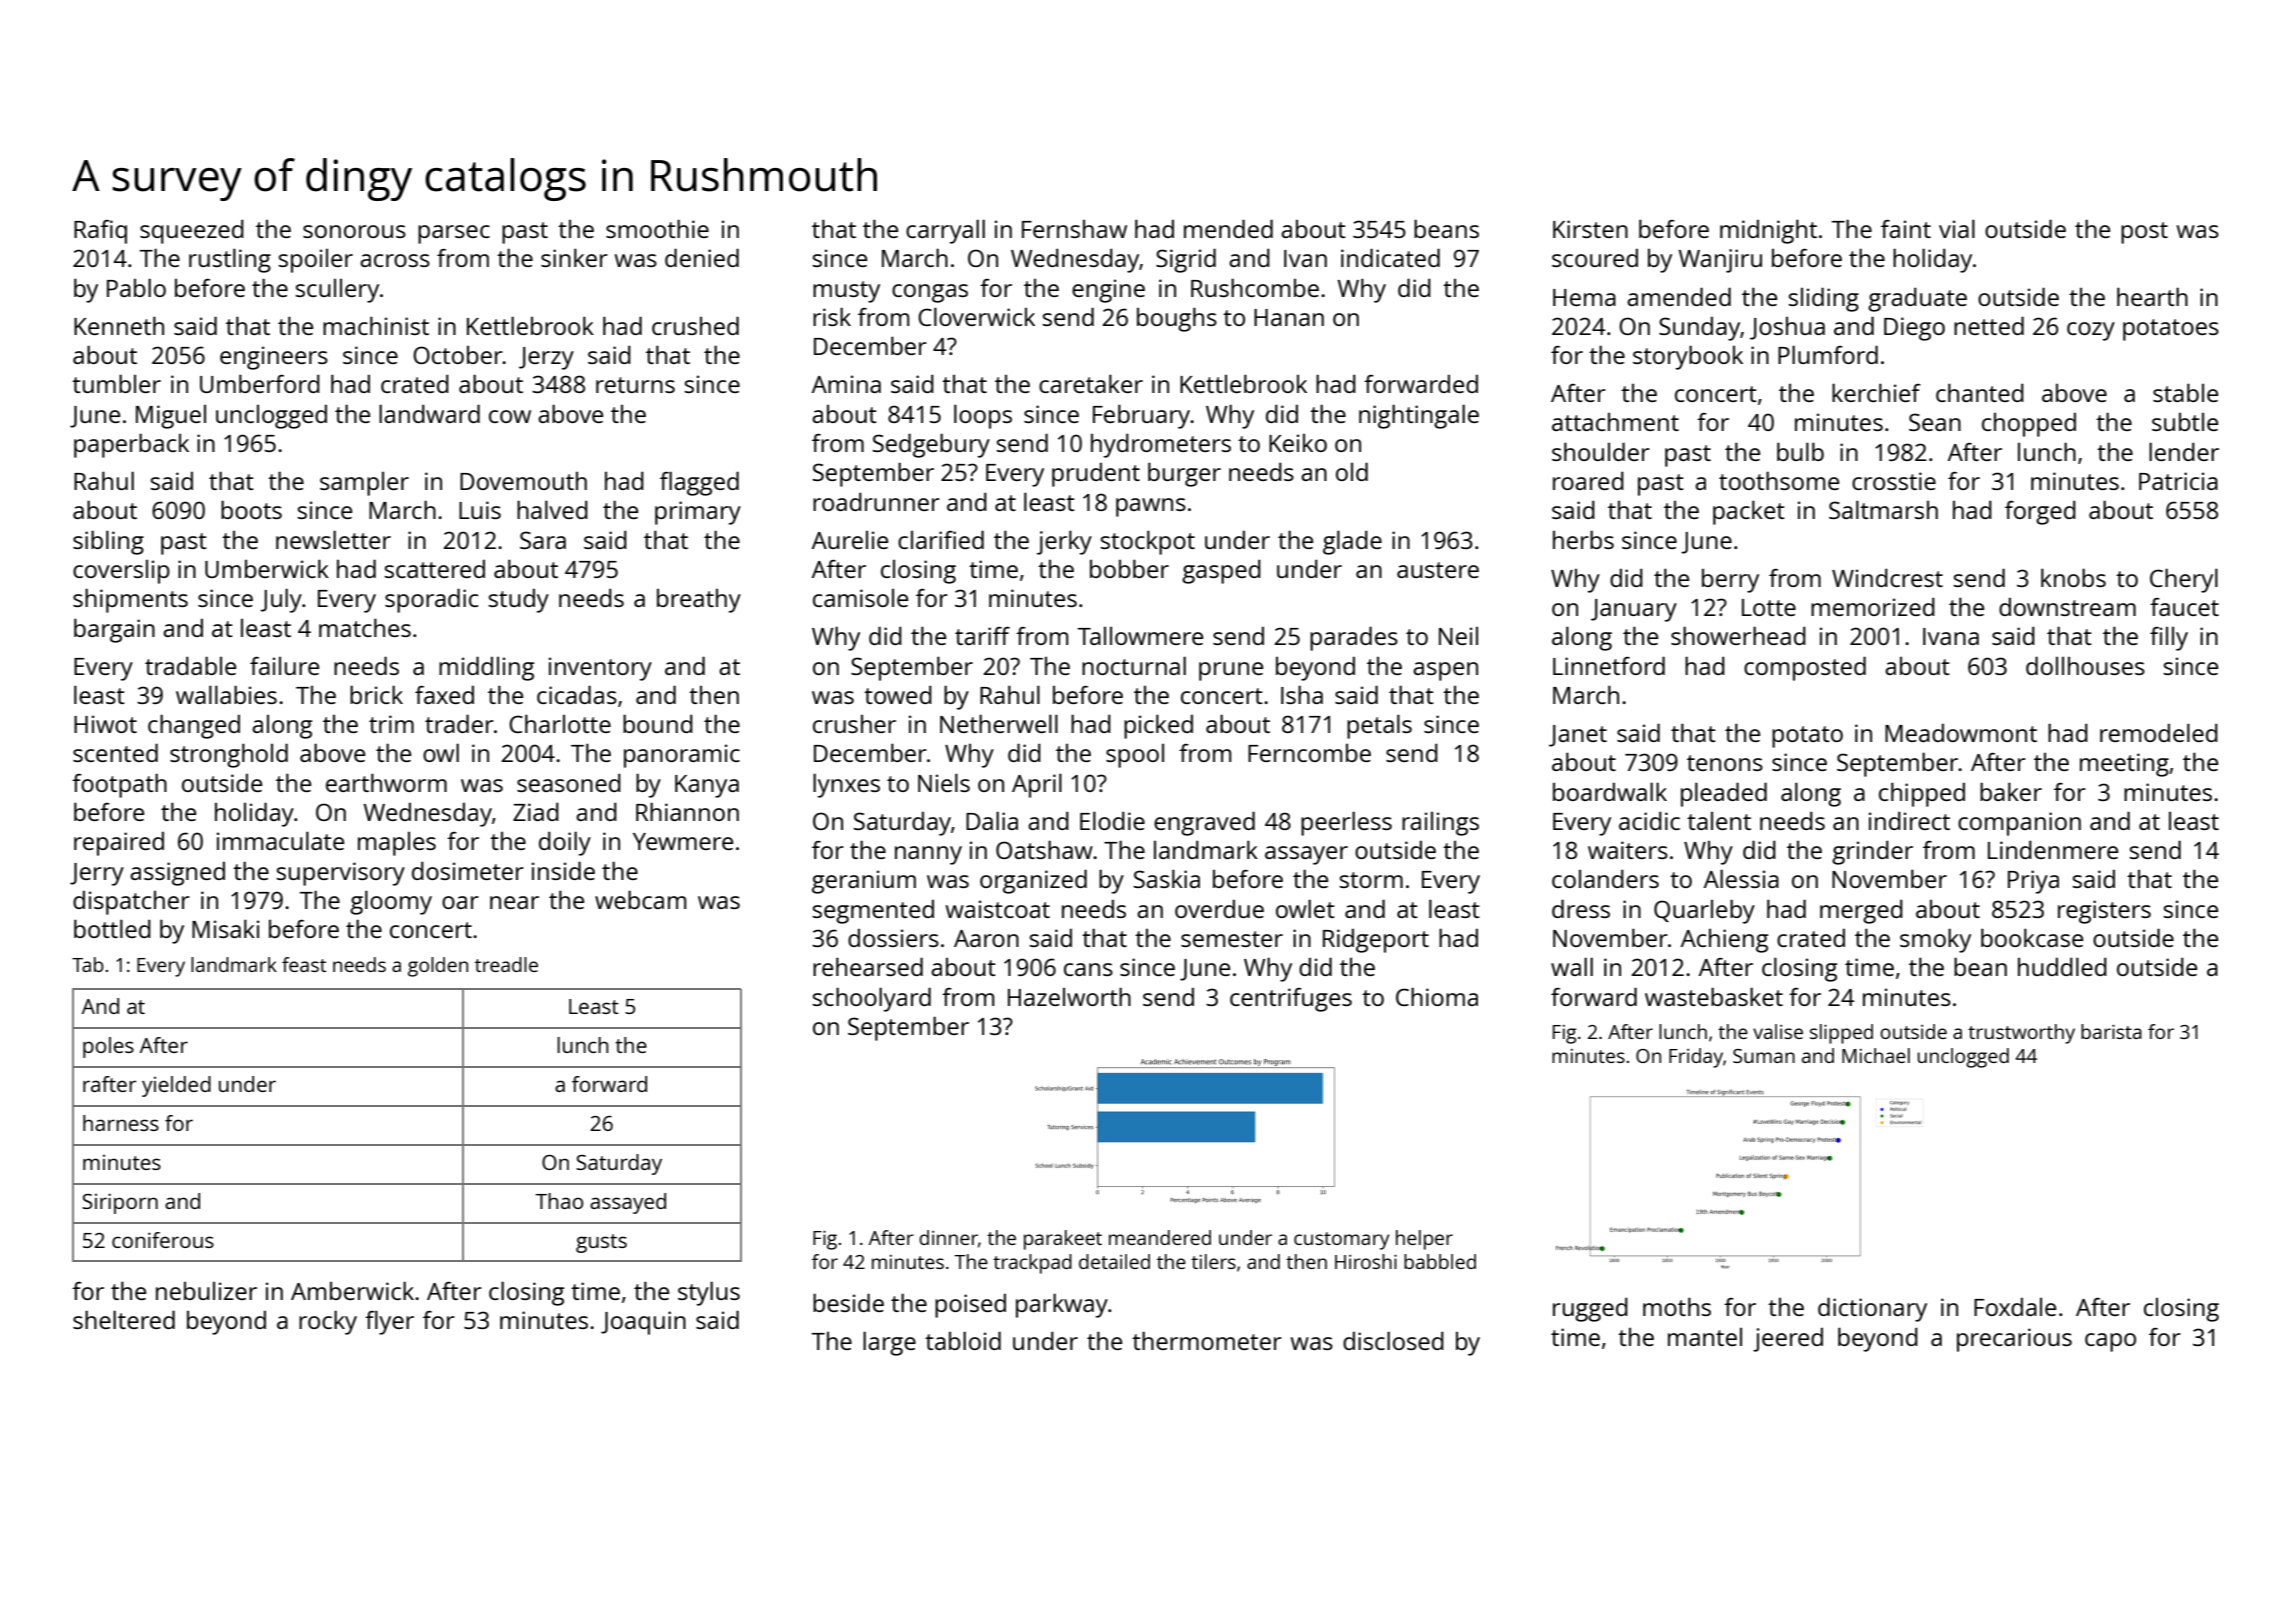  What do you see at coordinates (100, 232) in the screenshot?
I see `Rafiq` at bounding box center [100, 232].
